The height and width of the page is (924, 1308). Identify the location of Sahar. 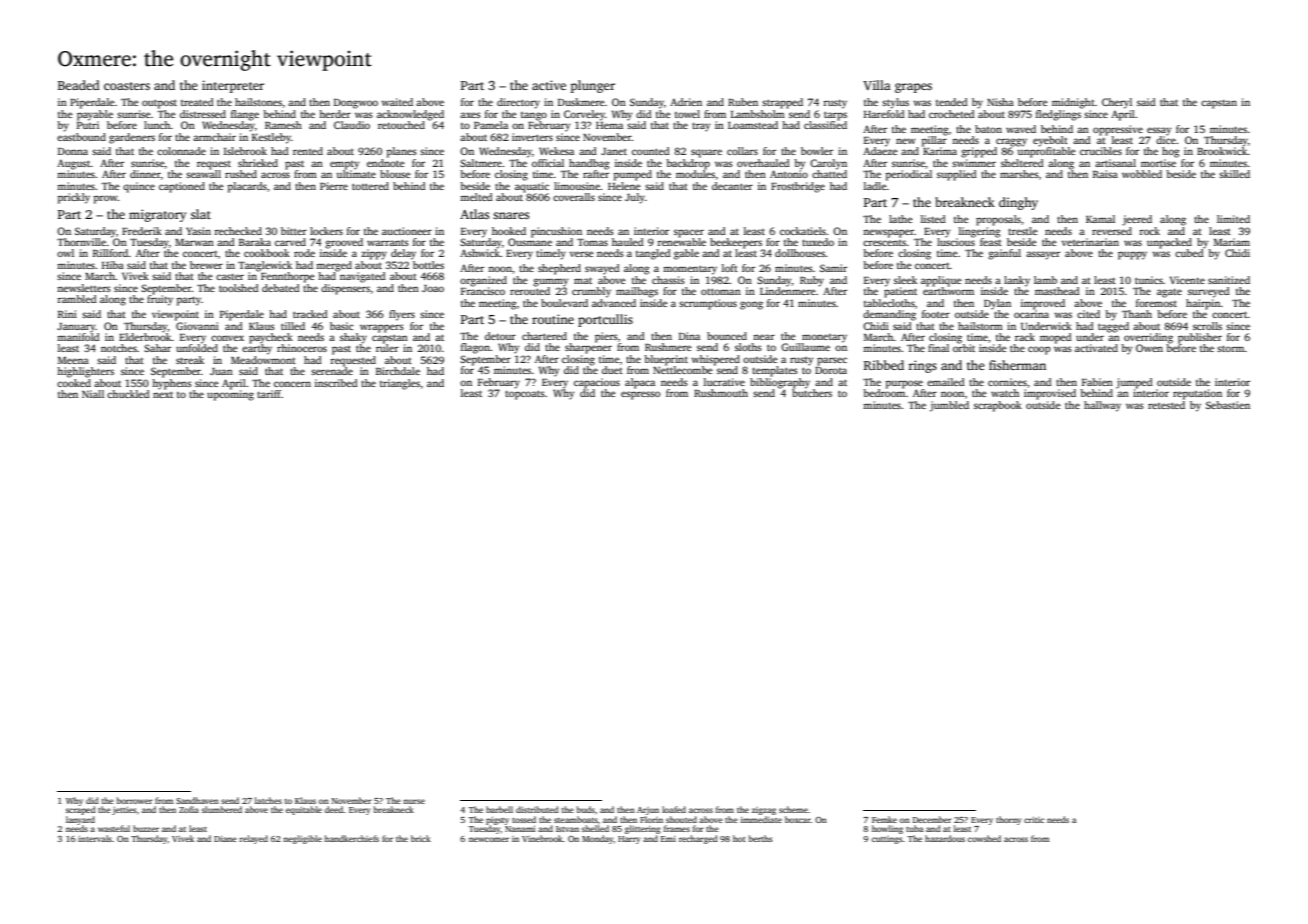
(157, 348).
